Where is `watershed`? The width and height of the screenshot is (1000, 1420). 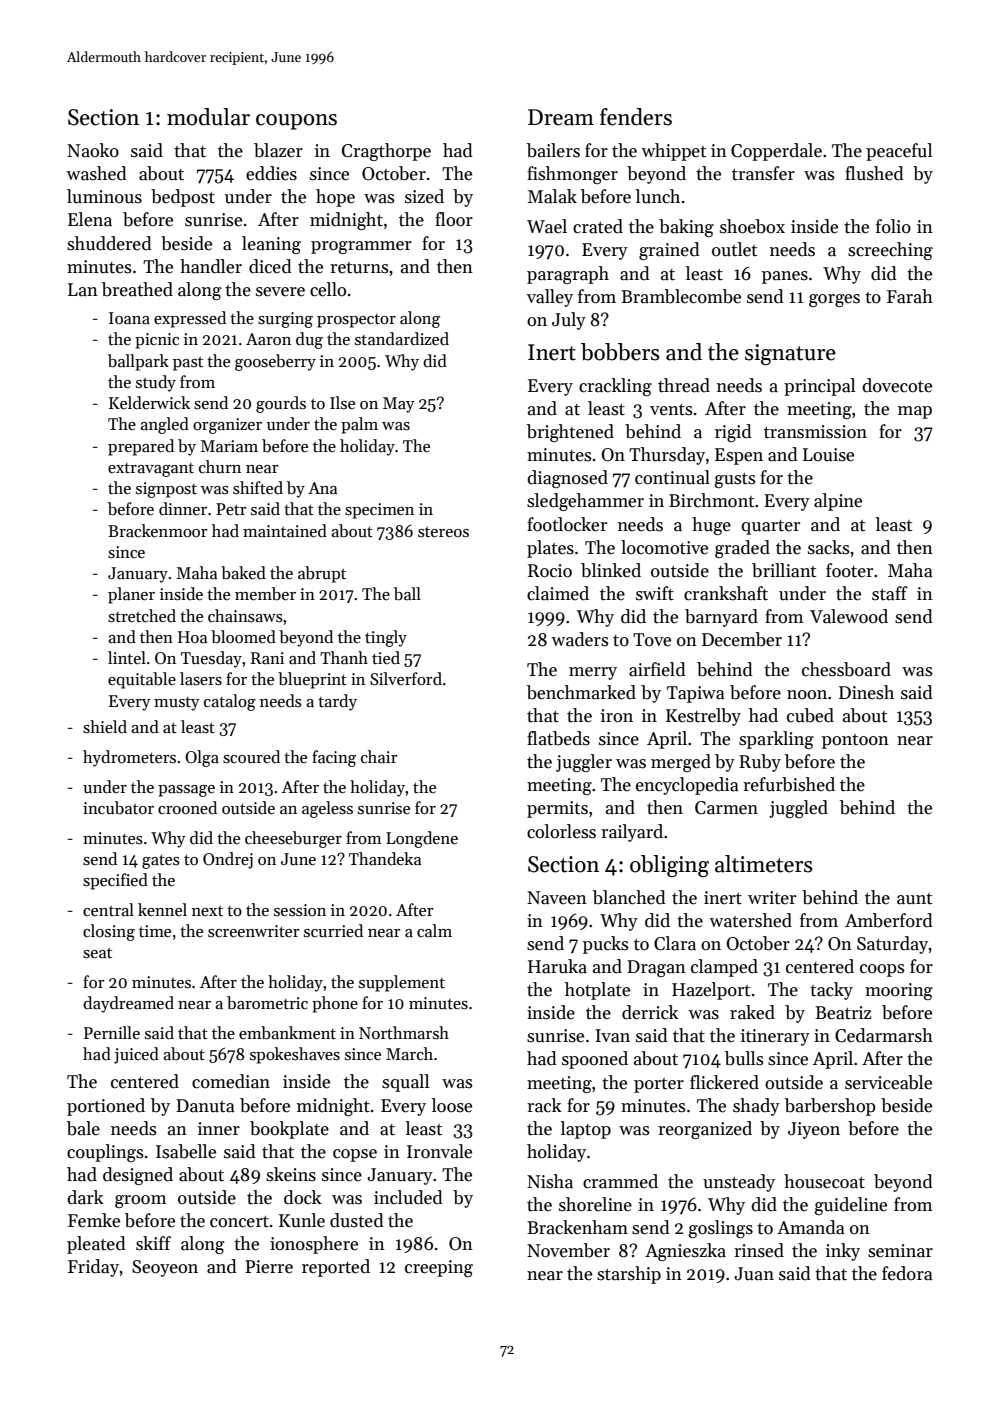 watershed is located at coordinates (750, 920).
